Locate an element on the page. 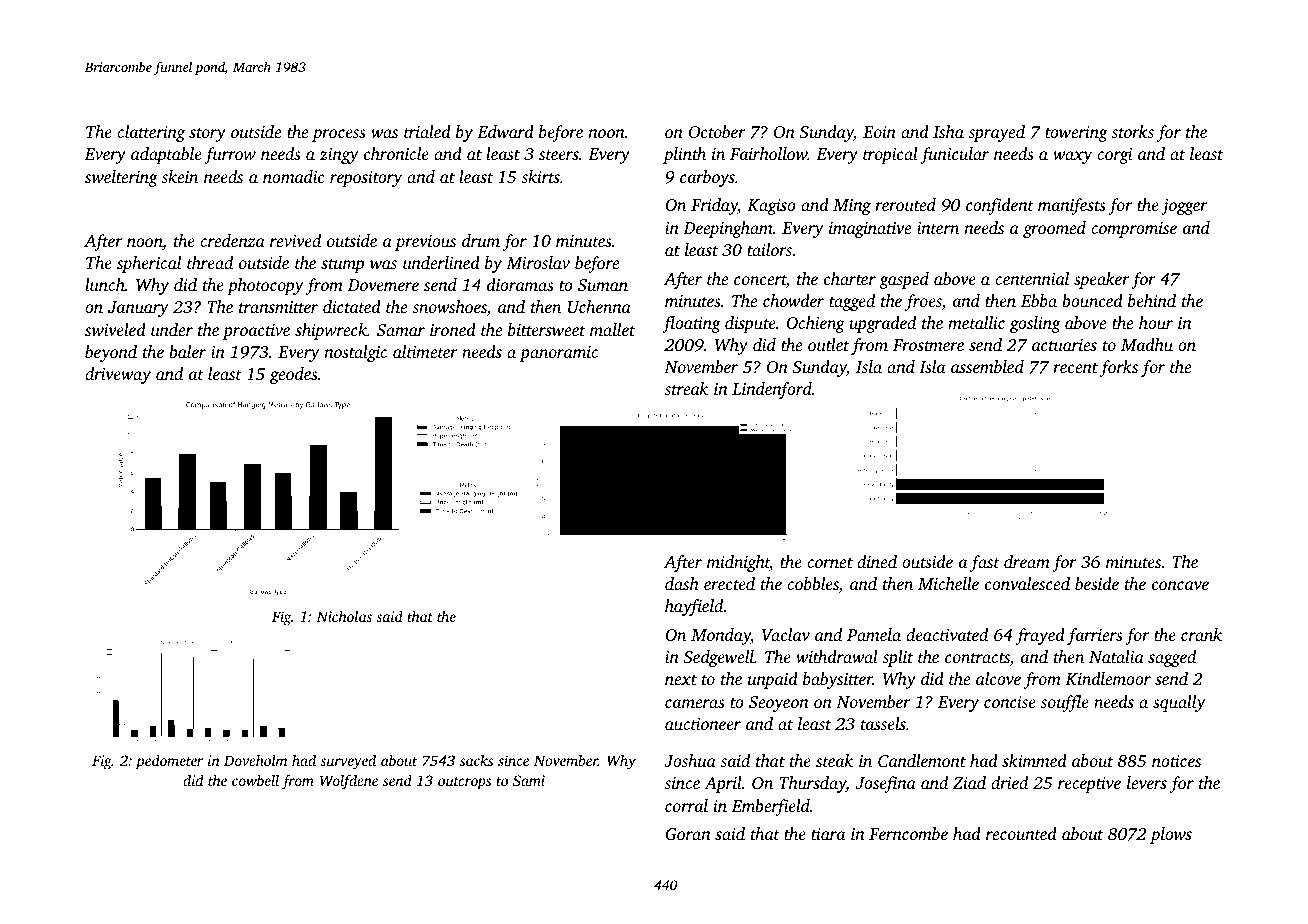 Image resolution: width=1308 pixels, height=924 pixels. Sami is located at coordinates (529, 780).
